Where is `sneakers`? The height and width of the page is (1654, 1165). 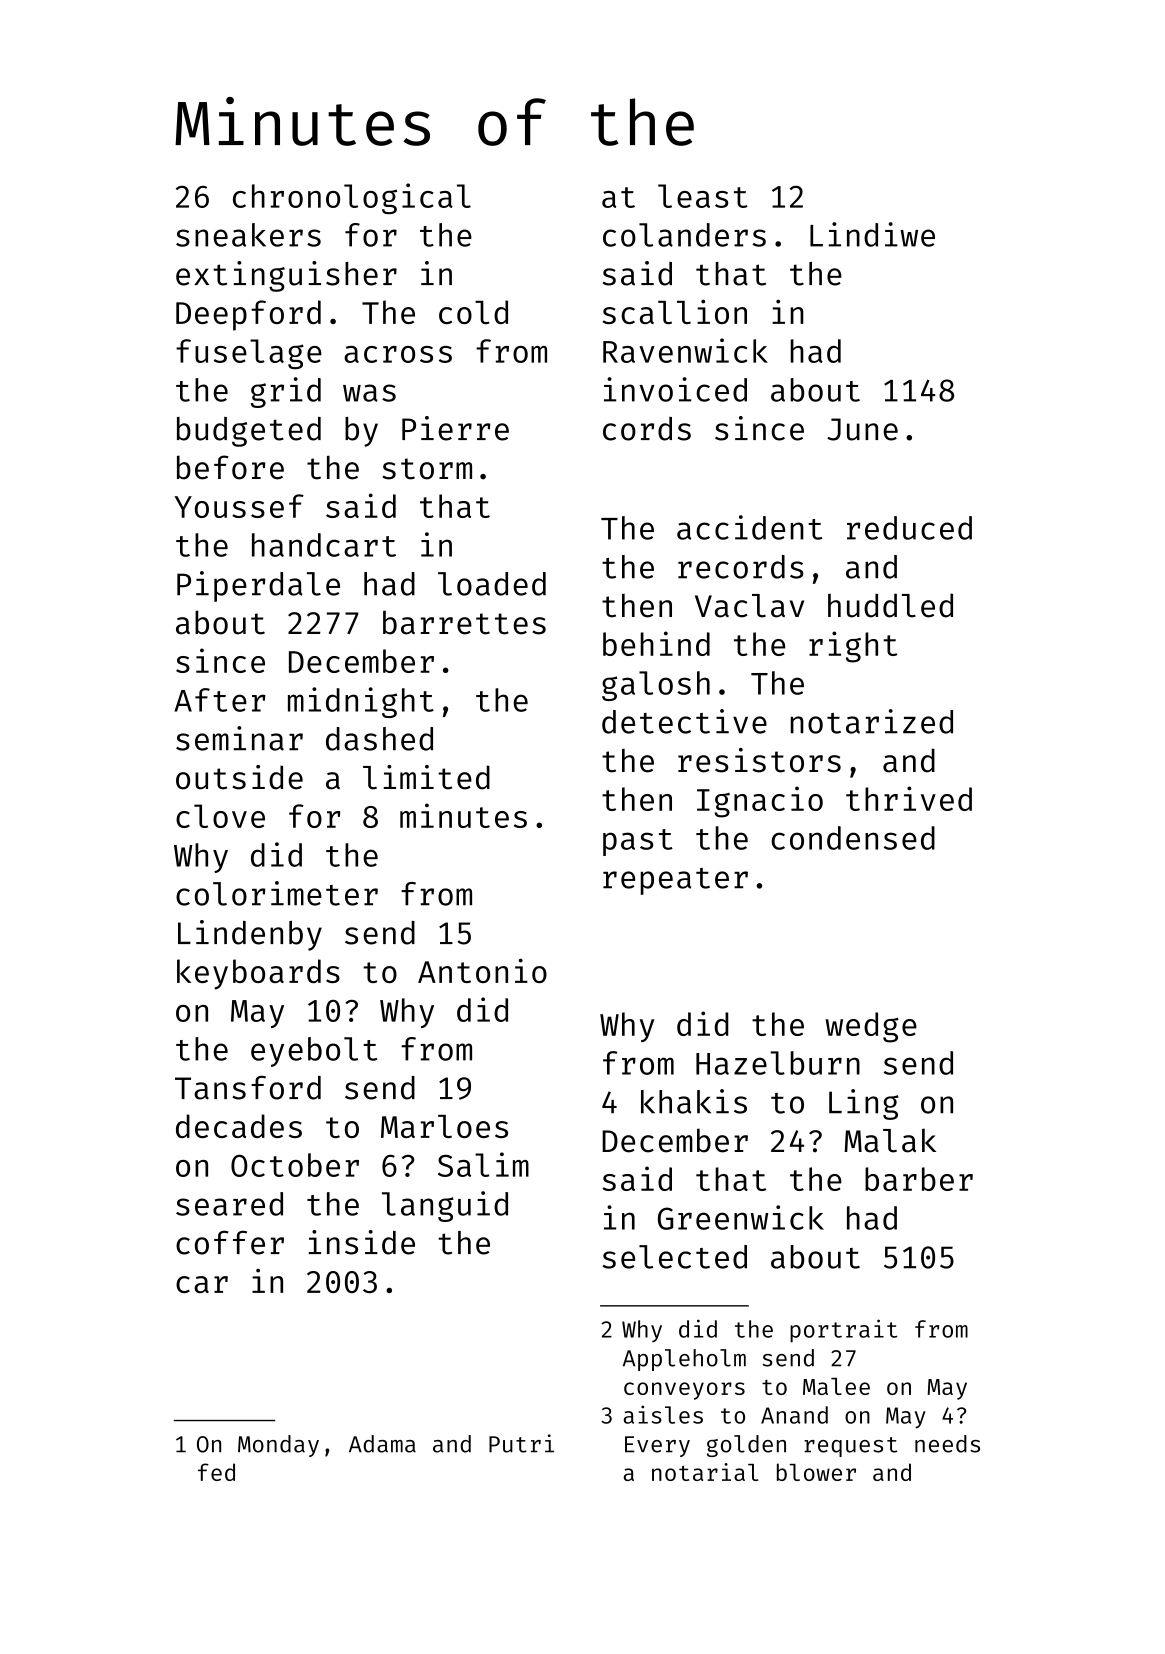
sneakers is located at coordinates (248, 235).
